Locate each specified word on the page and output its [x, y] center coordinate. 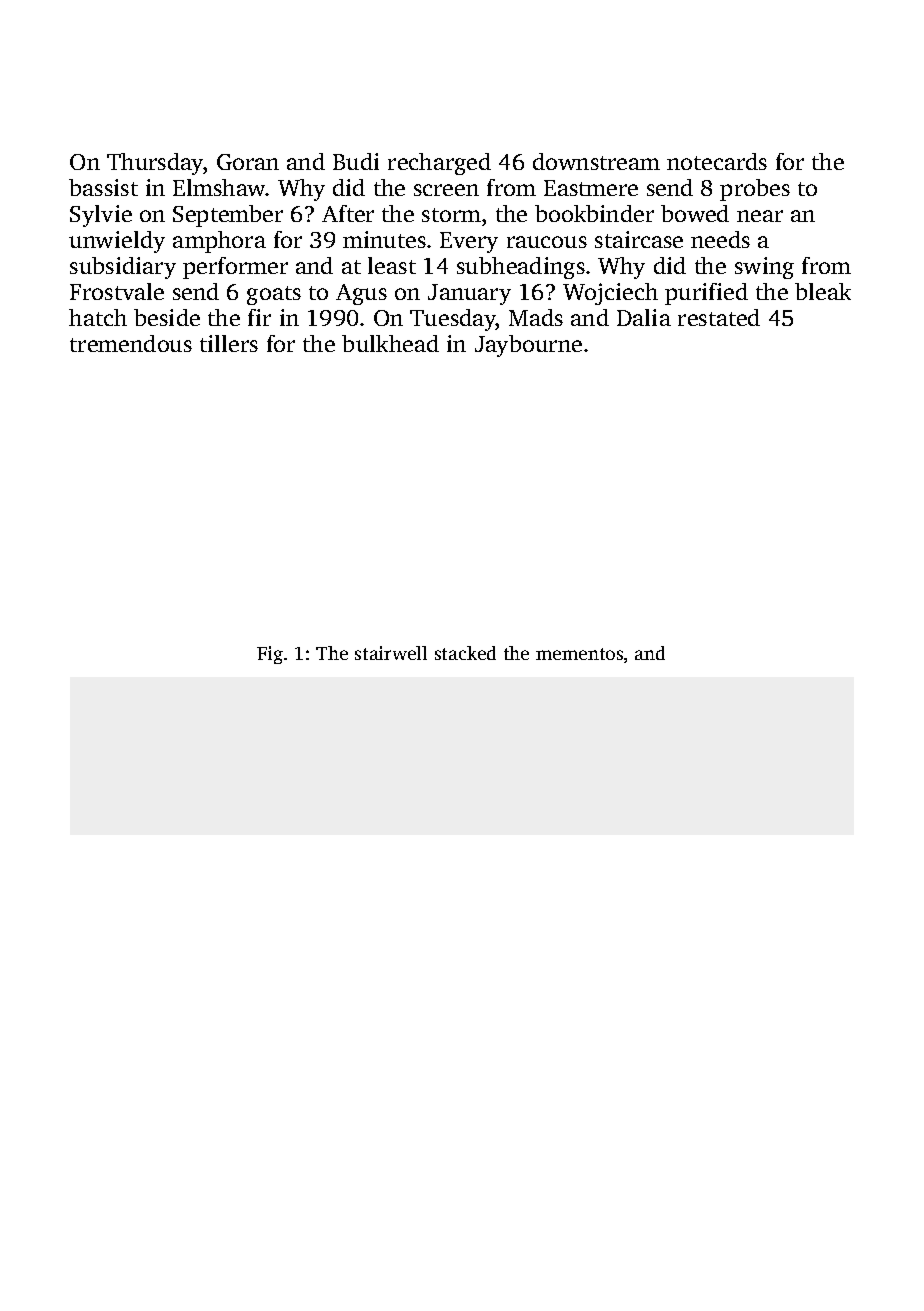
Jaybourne [528, 346]
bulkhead [390, 343]
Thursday [155, 164]
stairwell [391, 653]
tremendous [131, 343]
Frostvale [117, 291]
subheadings [521, 268]
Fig [270, 655]
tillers [229, 343]
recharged [439, 164]
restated [719, 317]
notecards [717, 161]
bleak [823, 291]
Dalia [644, 317]
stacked [465, 653]
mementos [579, 654]
